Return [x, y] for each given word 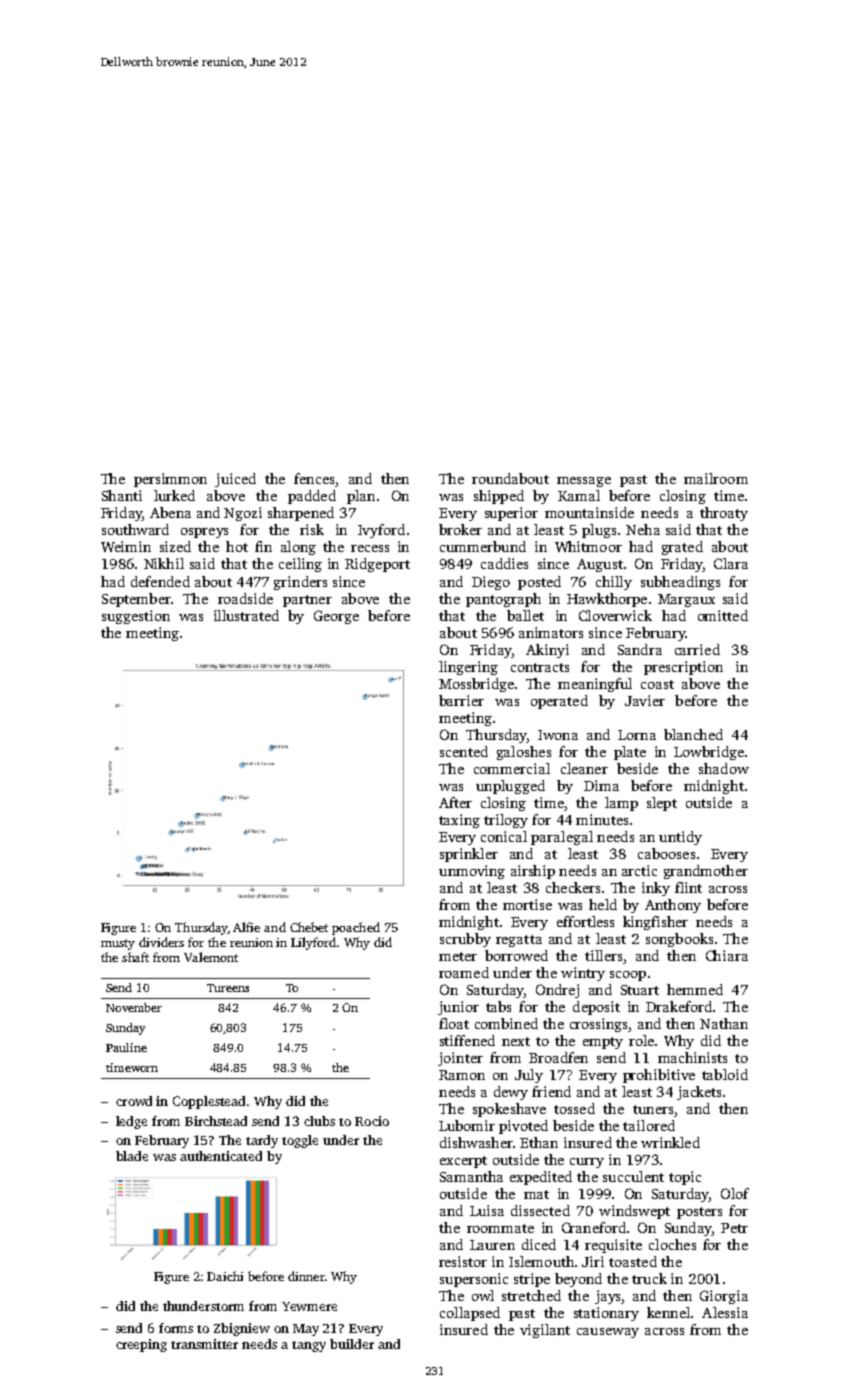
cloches [672, 1244]
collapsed [470, 1314]
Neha [643, 529]
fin [263, 546]
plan [361, 497]
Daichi [225, 1276]
